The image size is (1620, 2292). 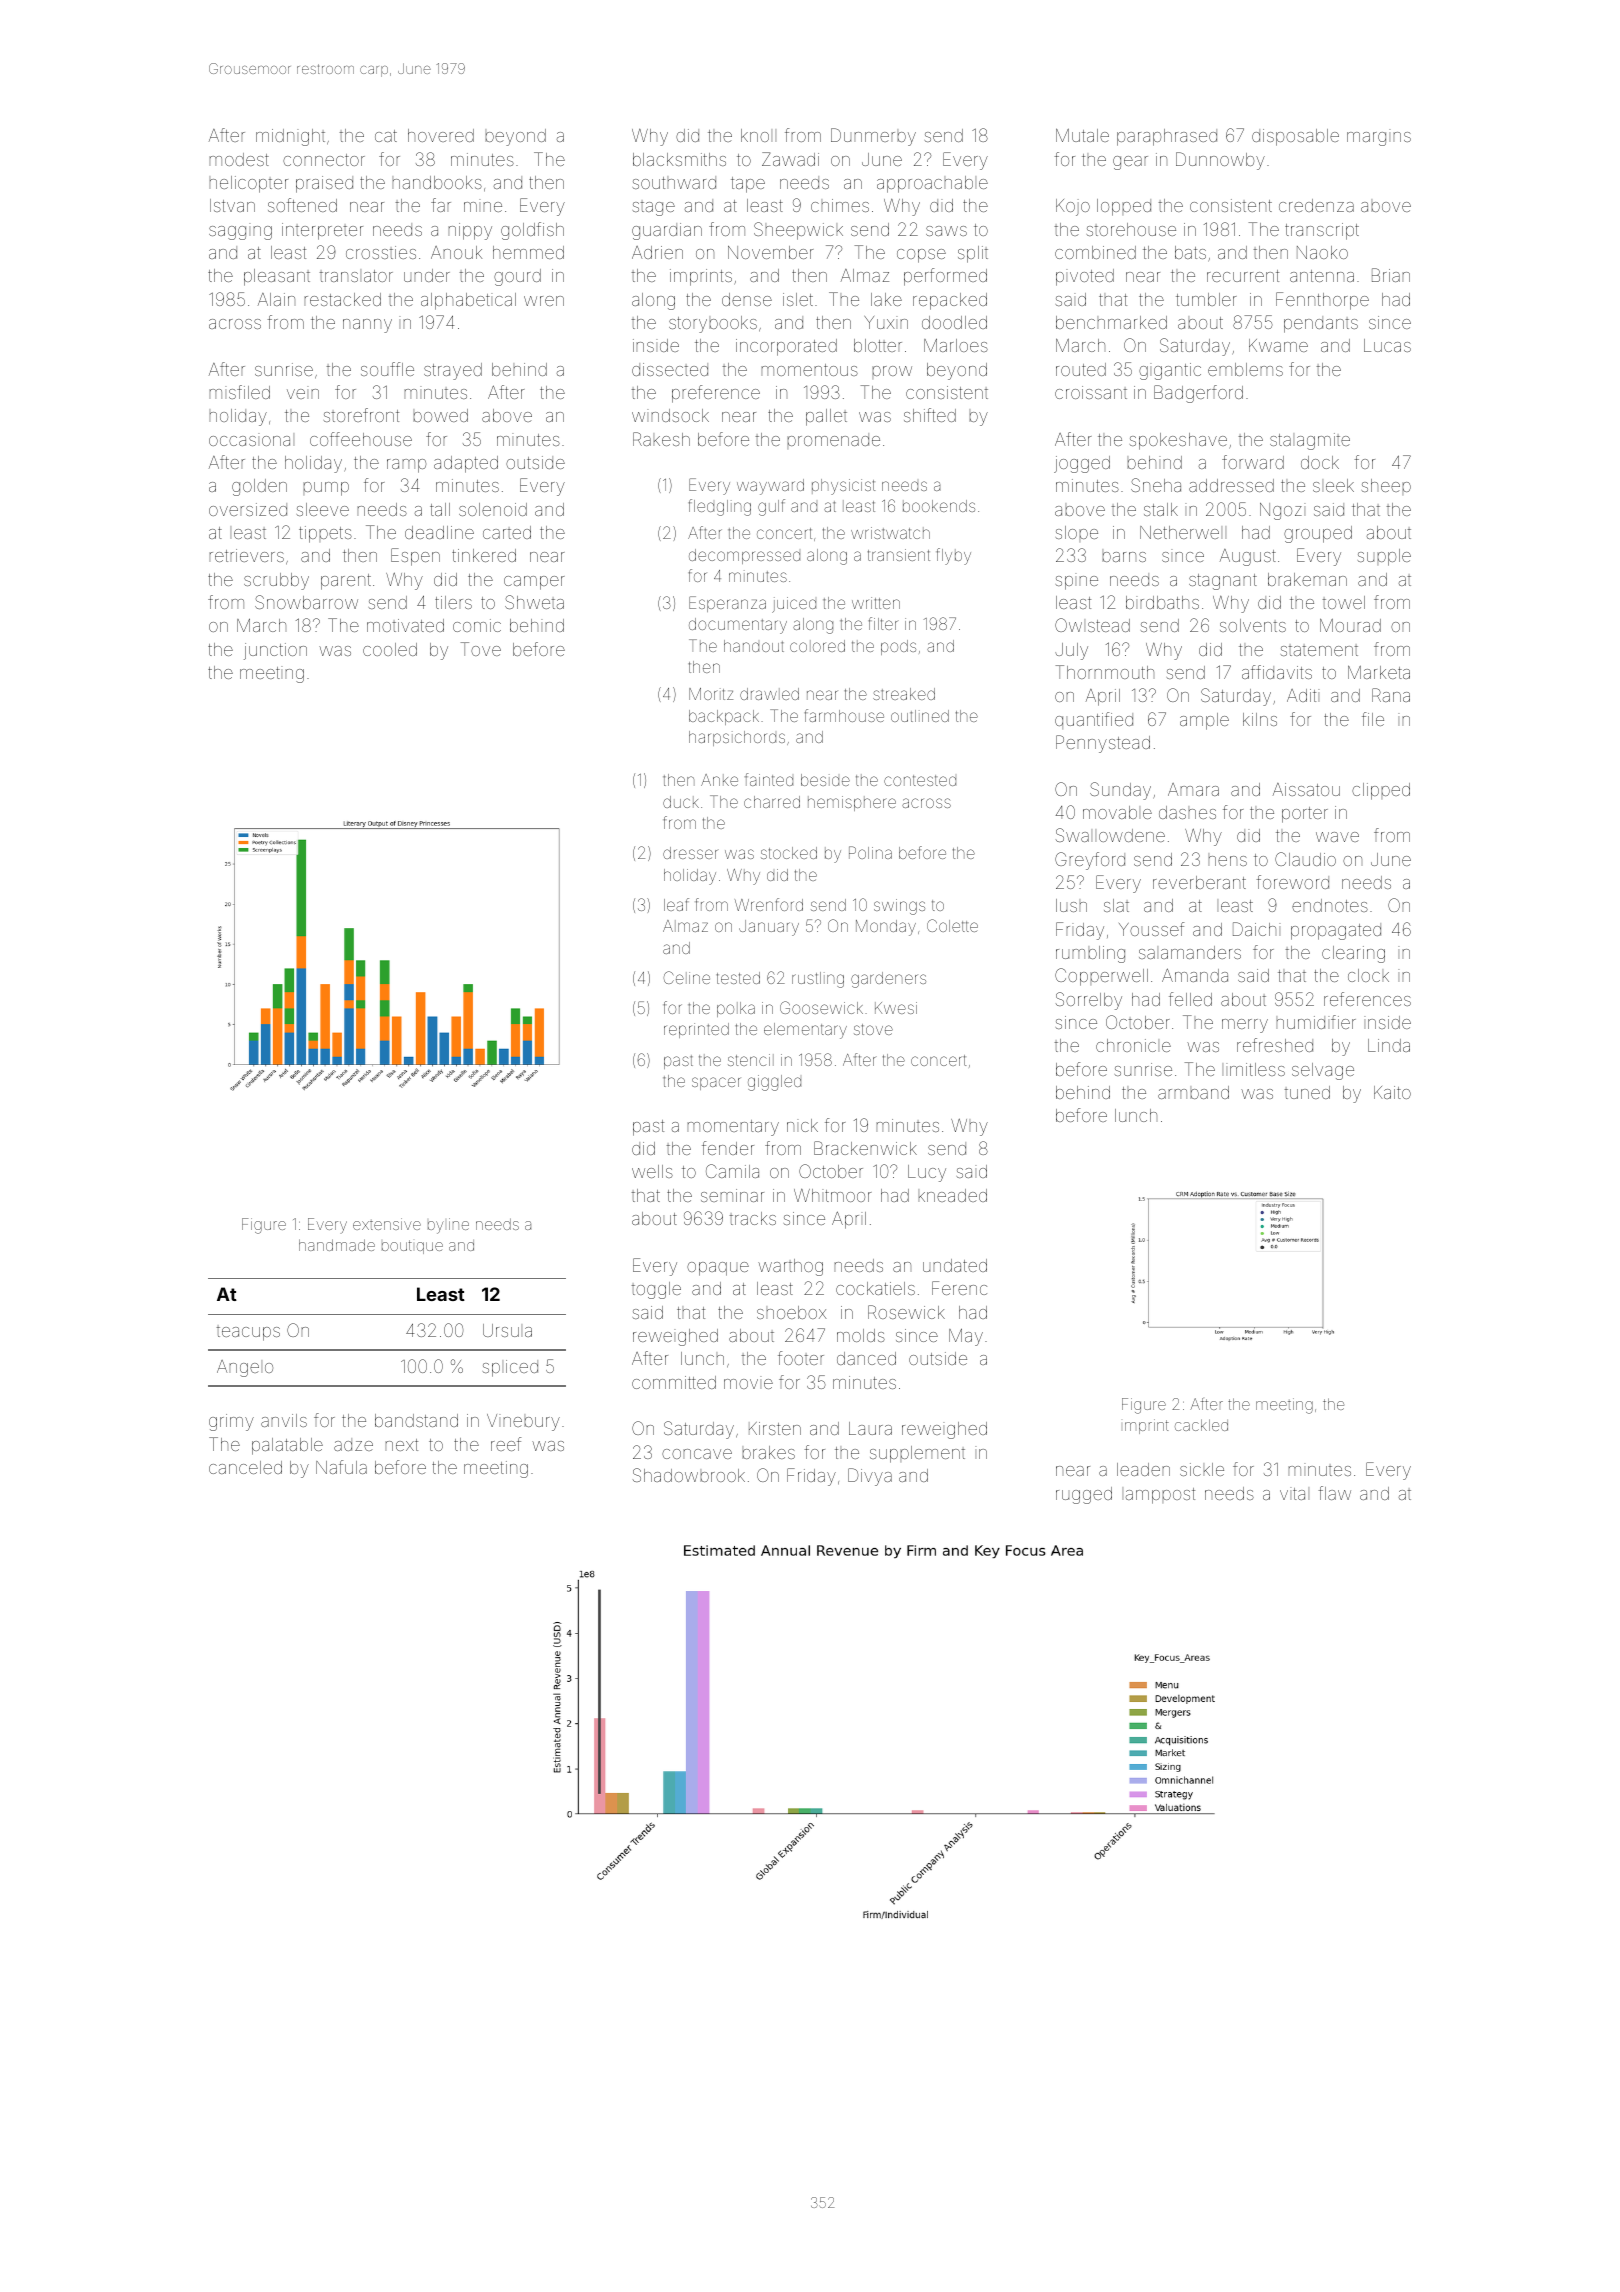 What do you see at coordinates (341, 1467) in the image?
I see `Nafula` at bounding box center [341, 1467].
